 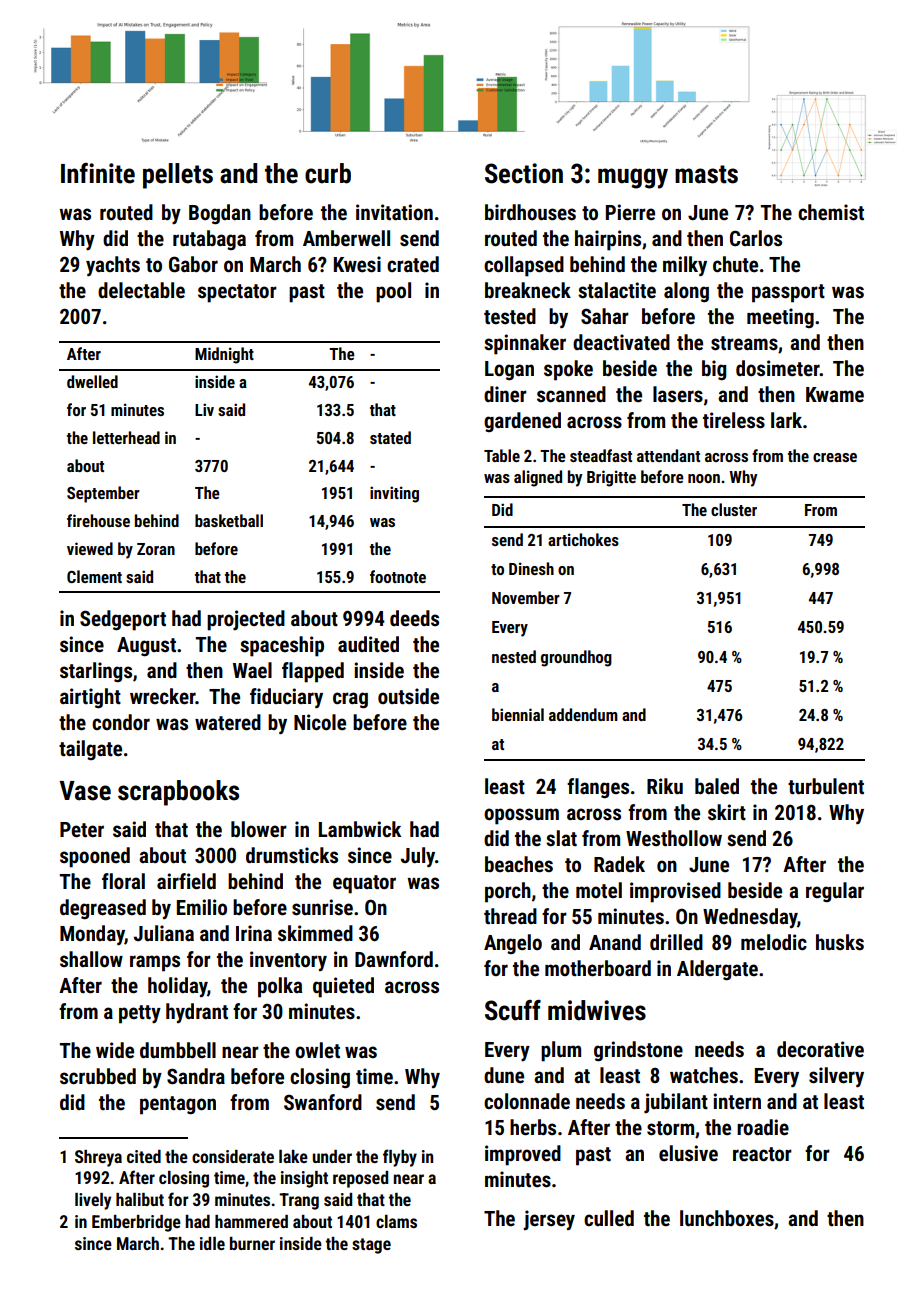 I want to click on cluster, so click(x=734, y=509).
